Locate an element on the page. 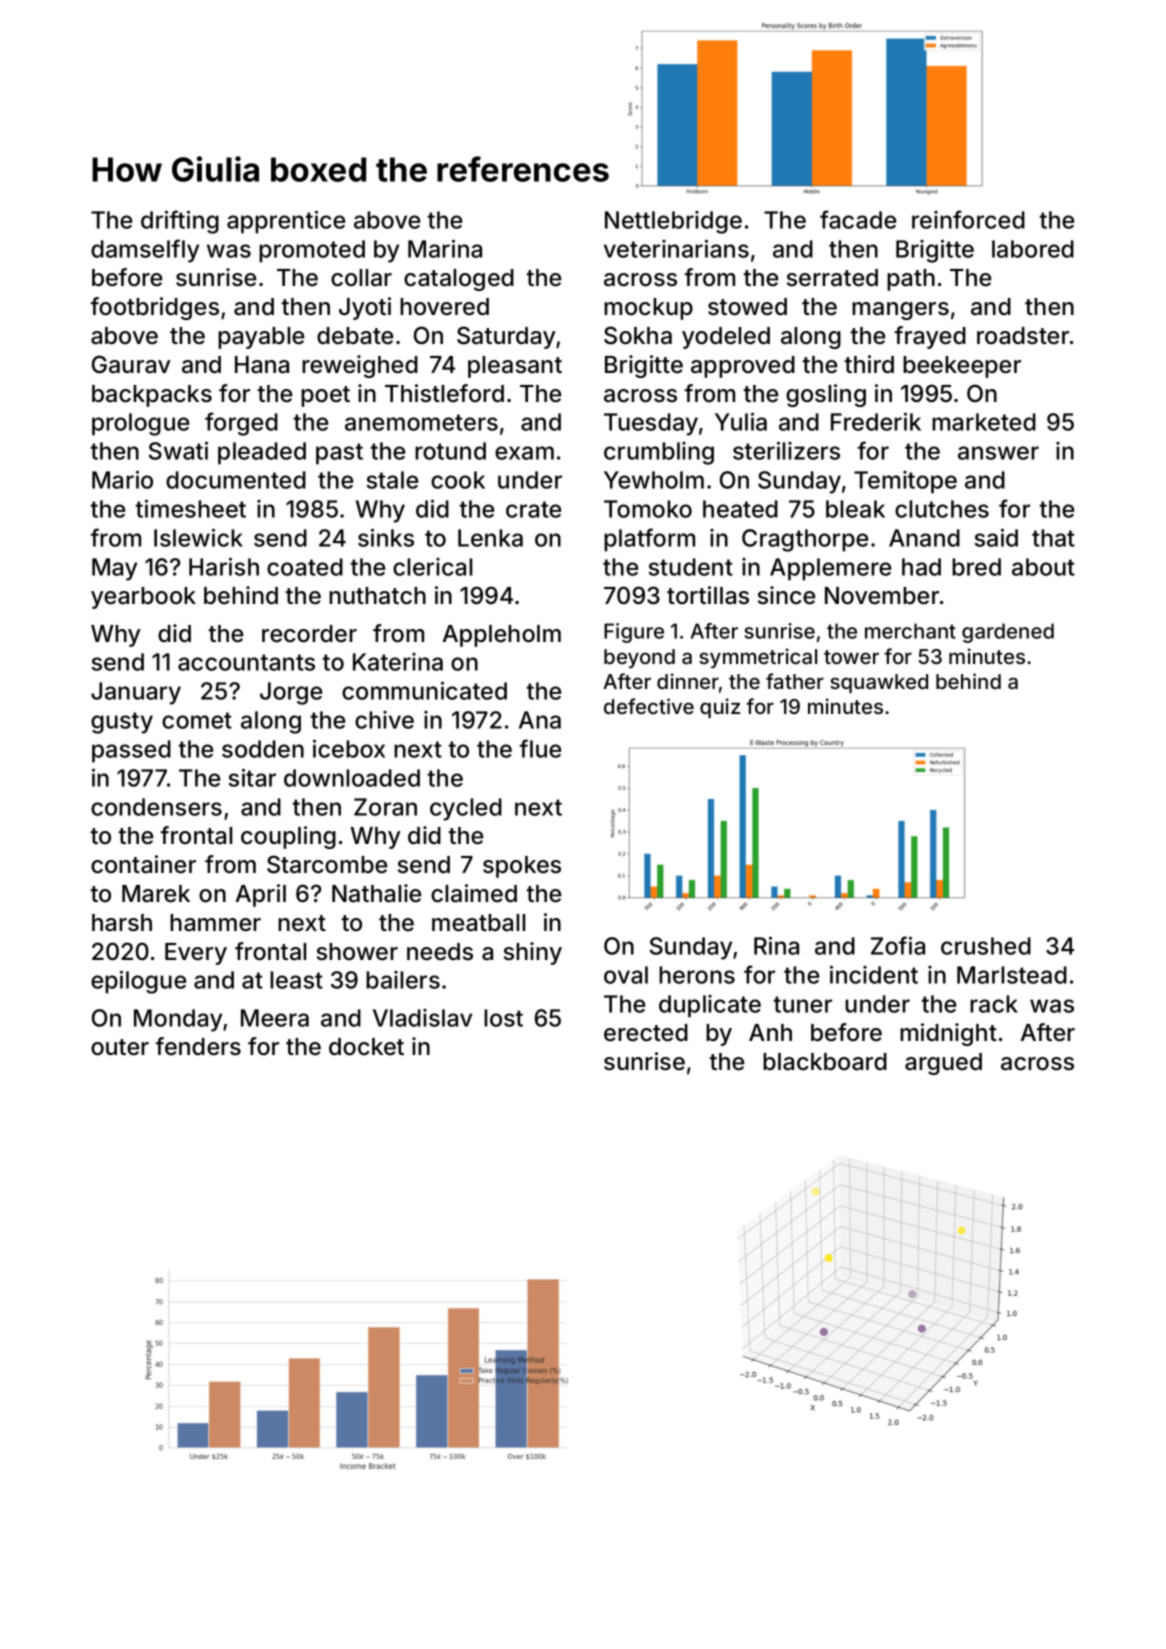  outer is located at coordinates (120, 1047).
